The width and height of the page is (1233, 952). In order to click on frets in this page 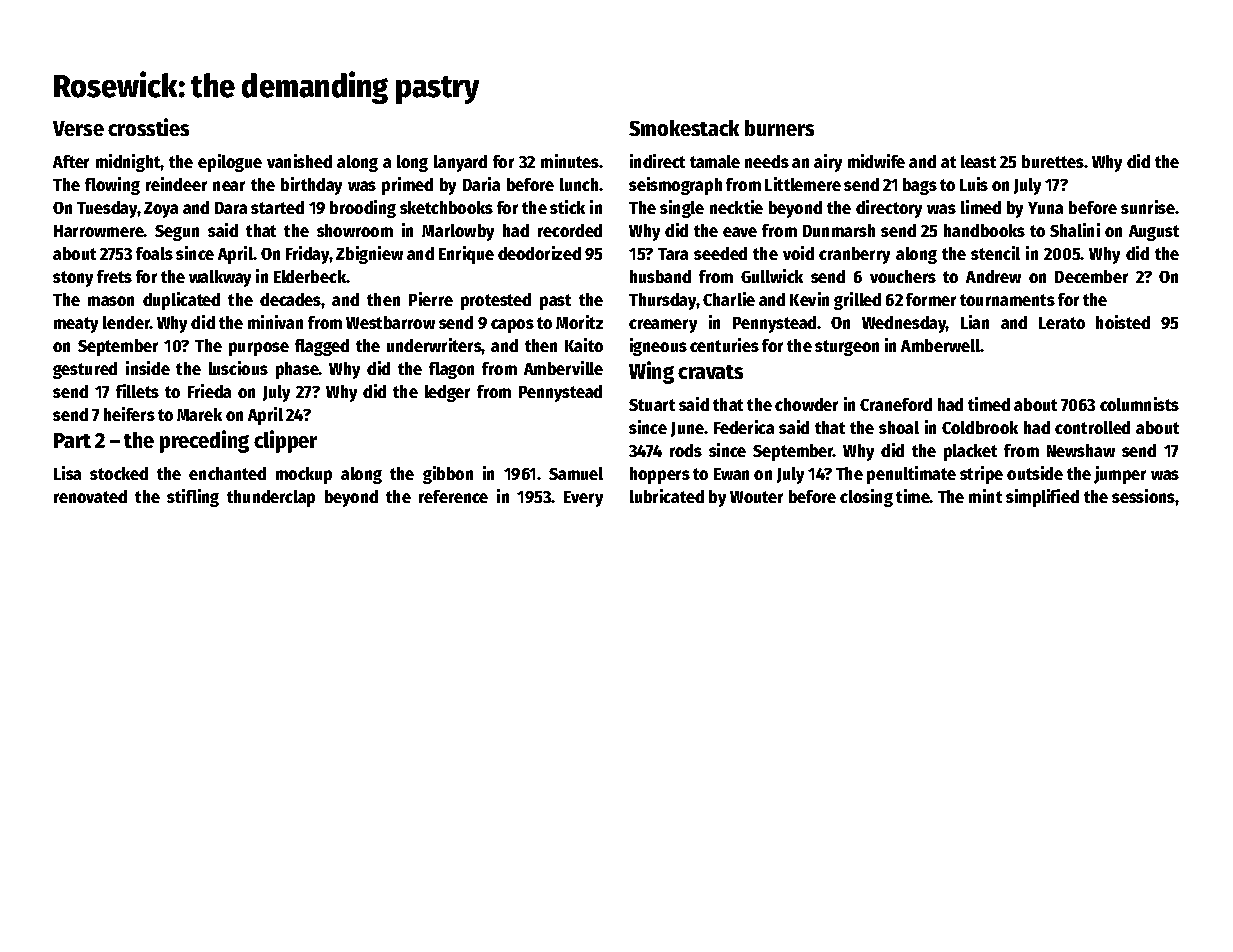, I will do `click(114, 276)`.
